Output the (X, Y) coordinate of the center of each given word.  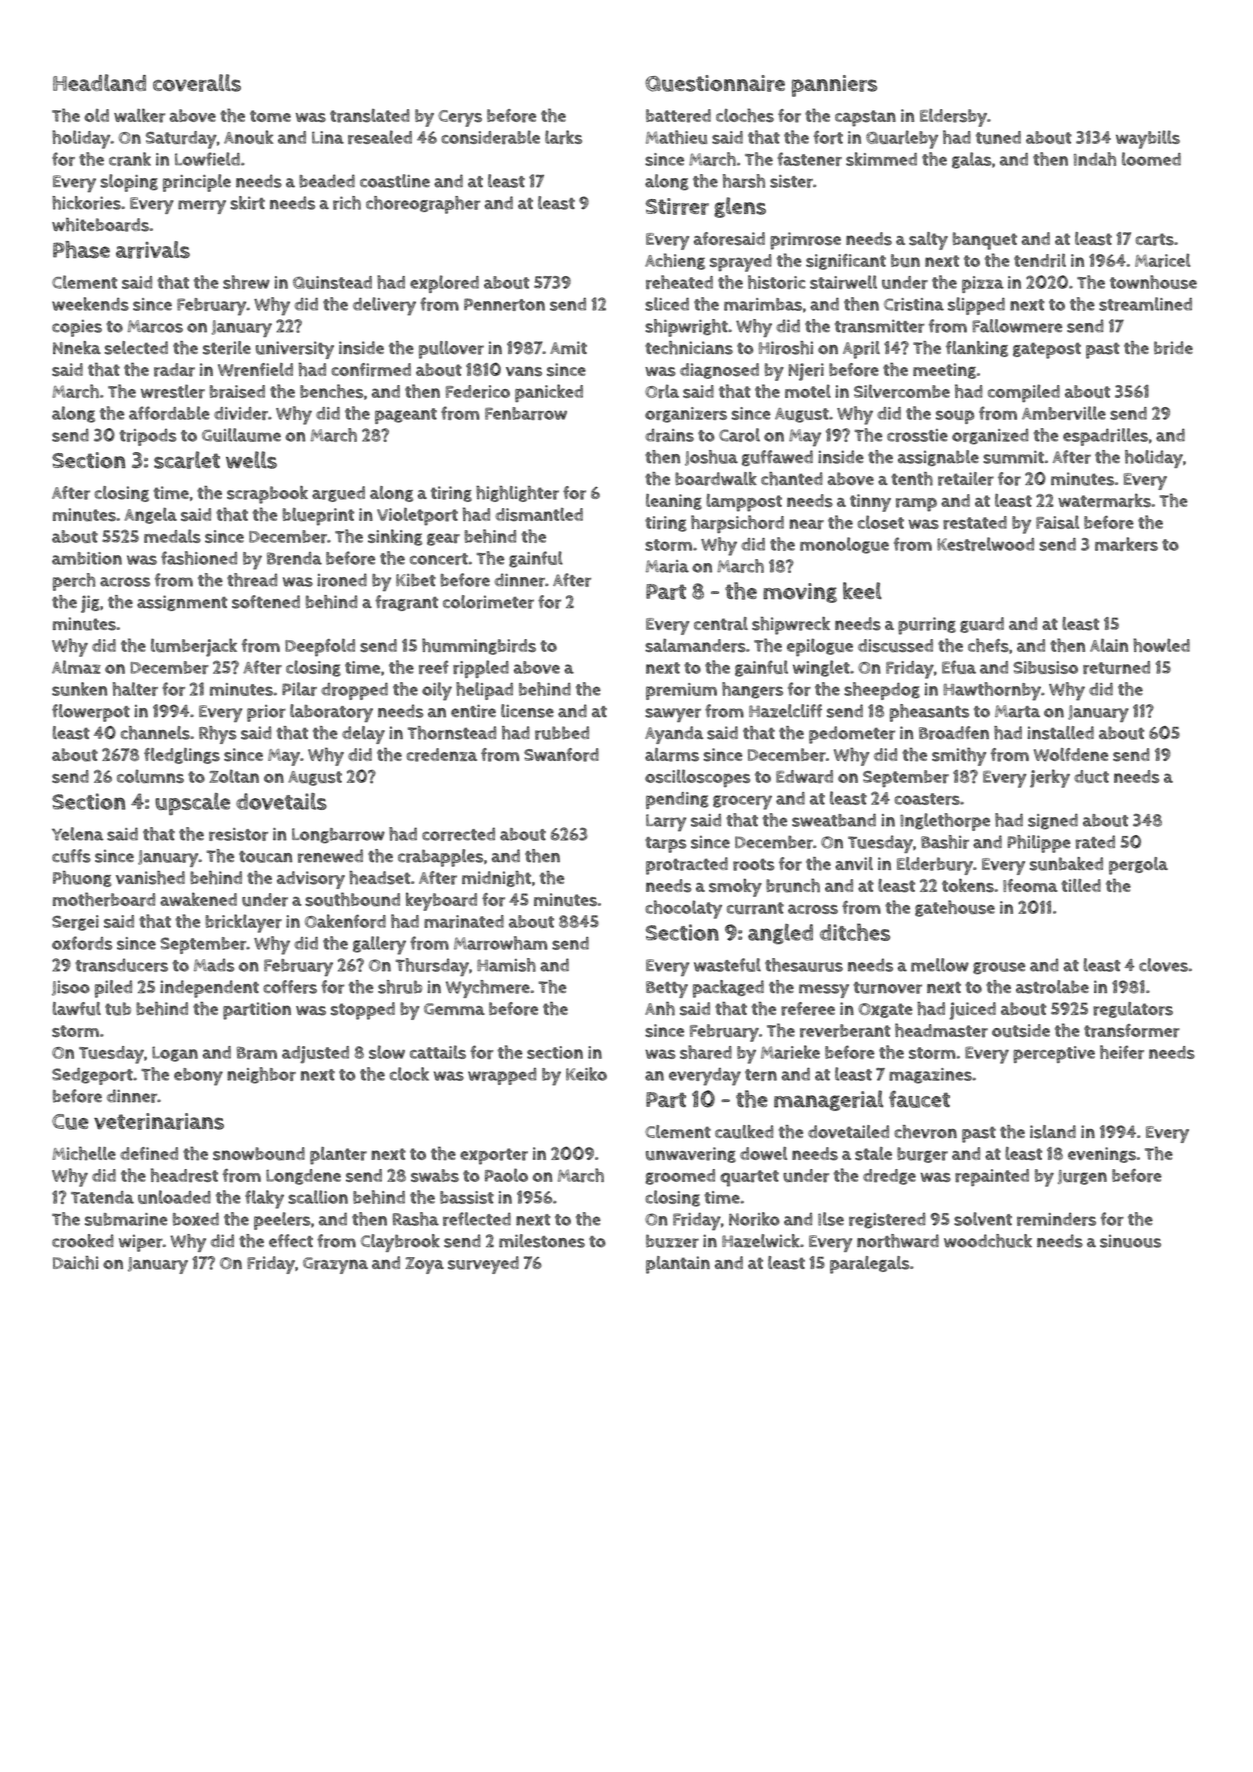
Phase (81, 250)
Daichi (75, 1263)
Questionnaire (715, 83)
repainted (992, 1177)
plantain (678, 1265)
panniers (834, 86)
